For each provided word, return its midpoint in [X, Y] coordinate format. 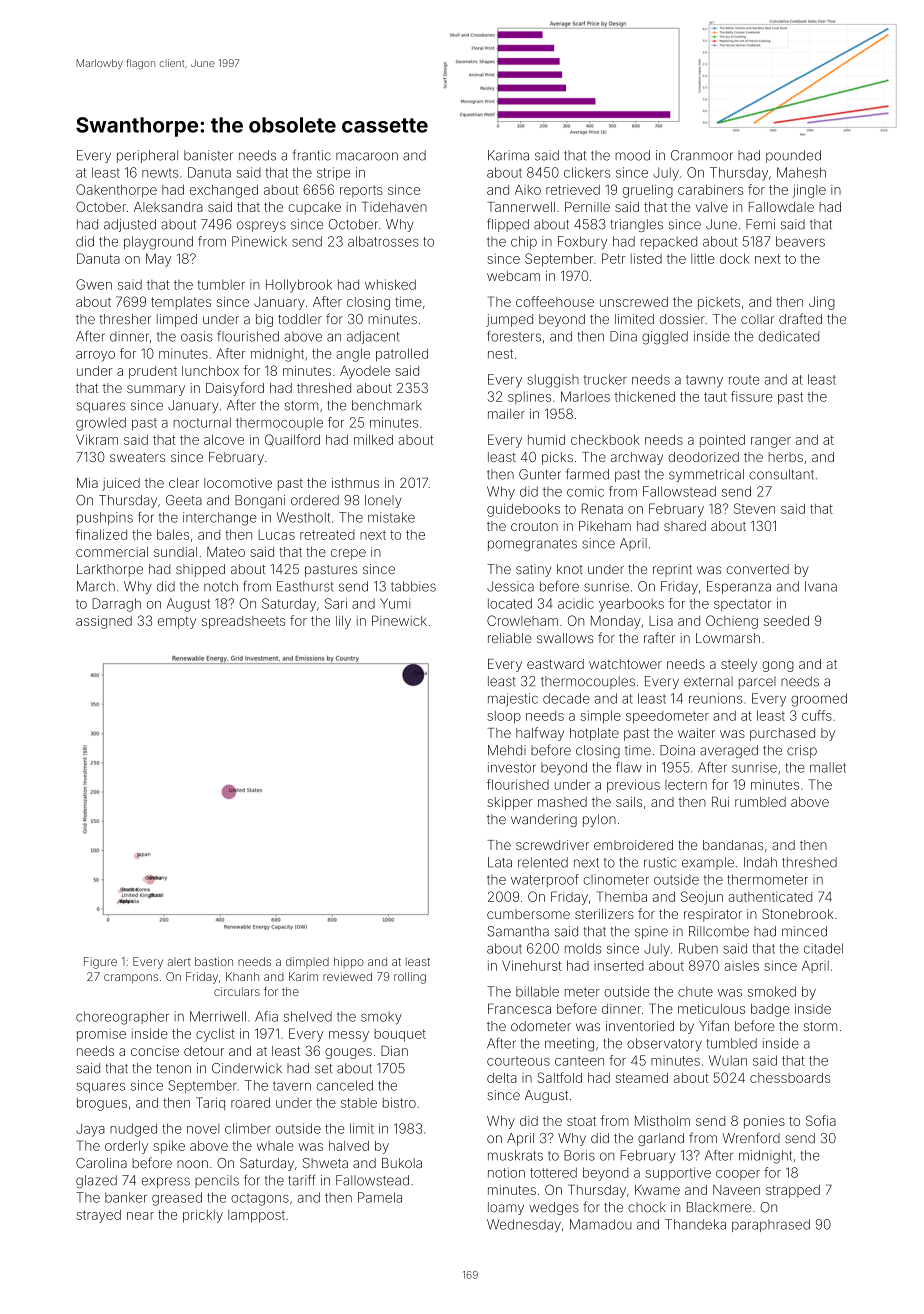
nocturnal [202, 422]
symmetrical [706, 475]
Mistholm [662, 1121]
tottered [553, 1172]
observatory [664, 1044]
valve [712, 207]
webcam [513, 276]
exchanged [224, 191]
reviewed [347, 976]
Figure [100, 963]
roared [250, 1102]
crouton [534, 526]
